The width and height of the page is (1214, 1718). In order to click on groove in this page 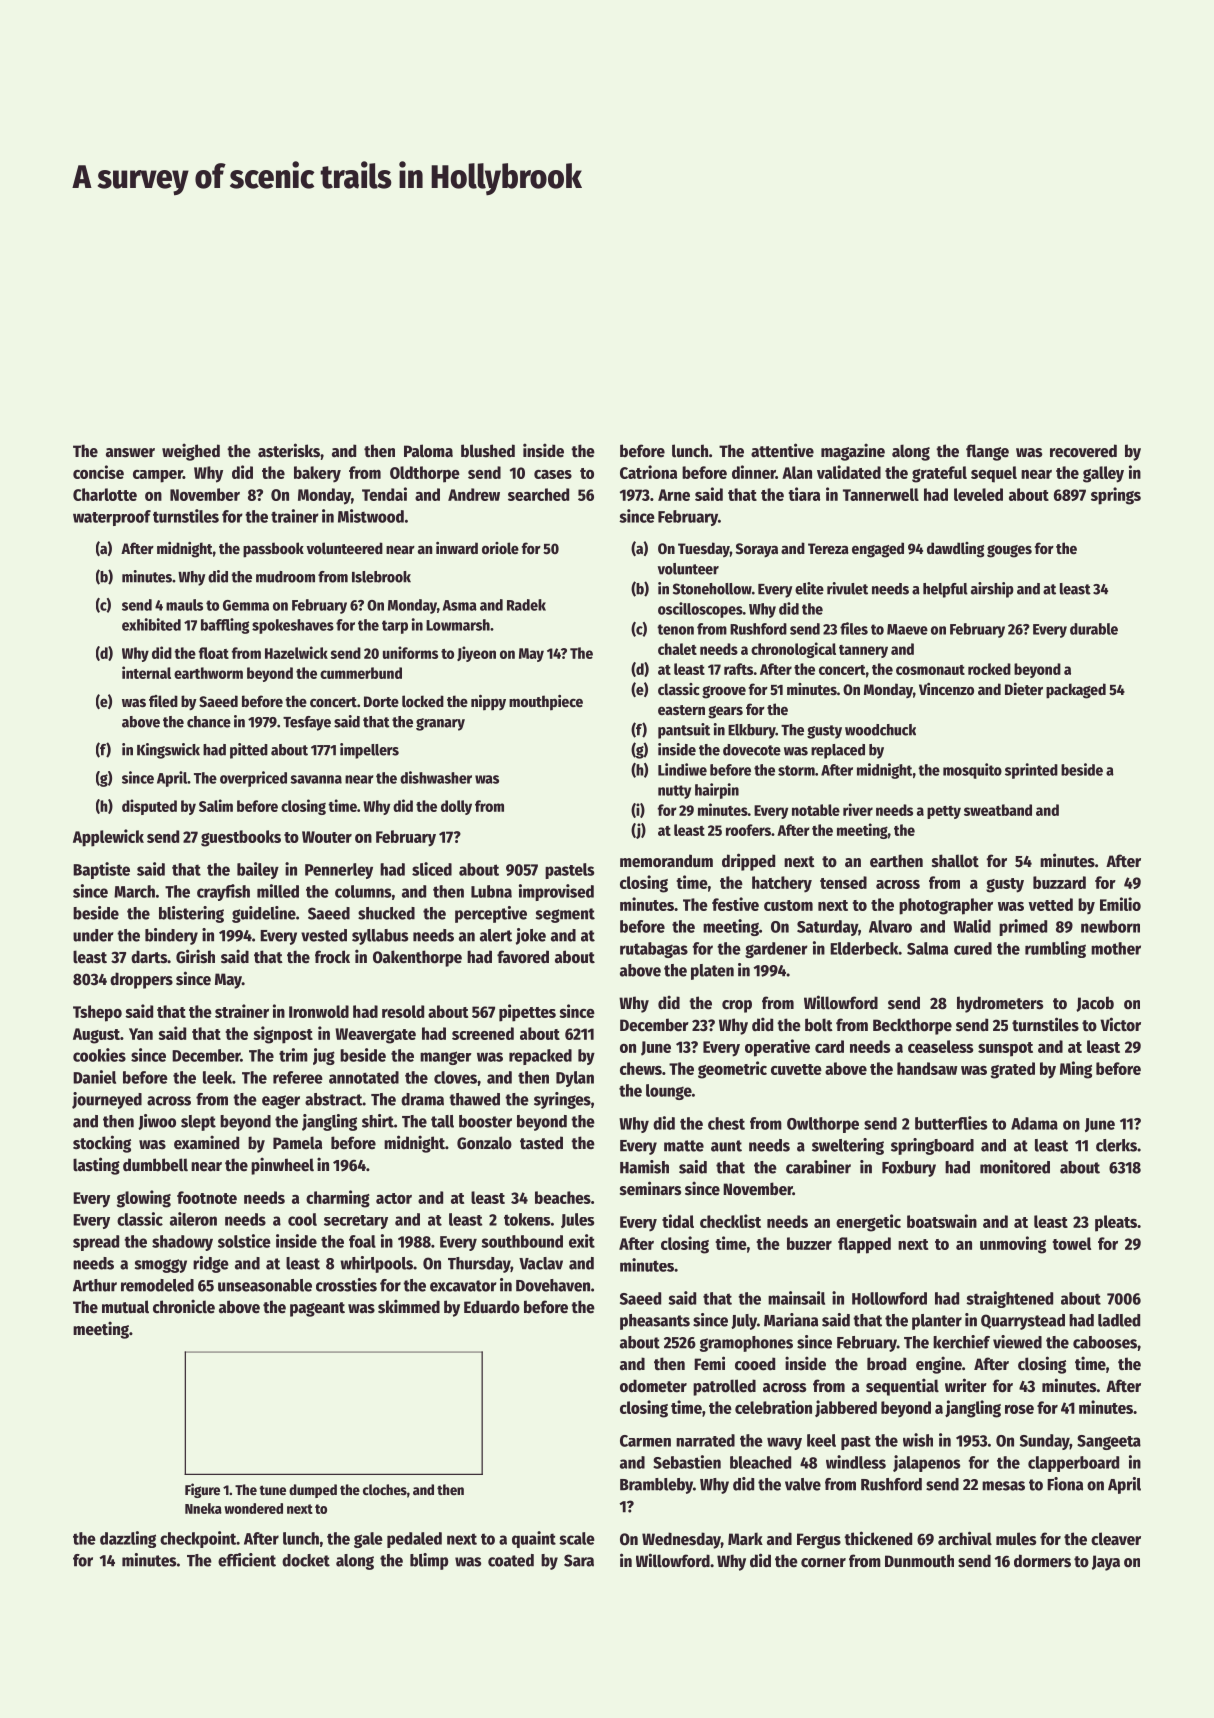, I will do `click(724, 692)`.
